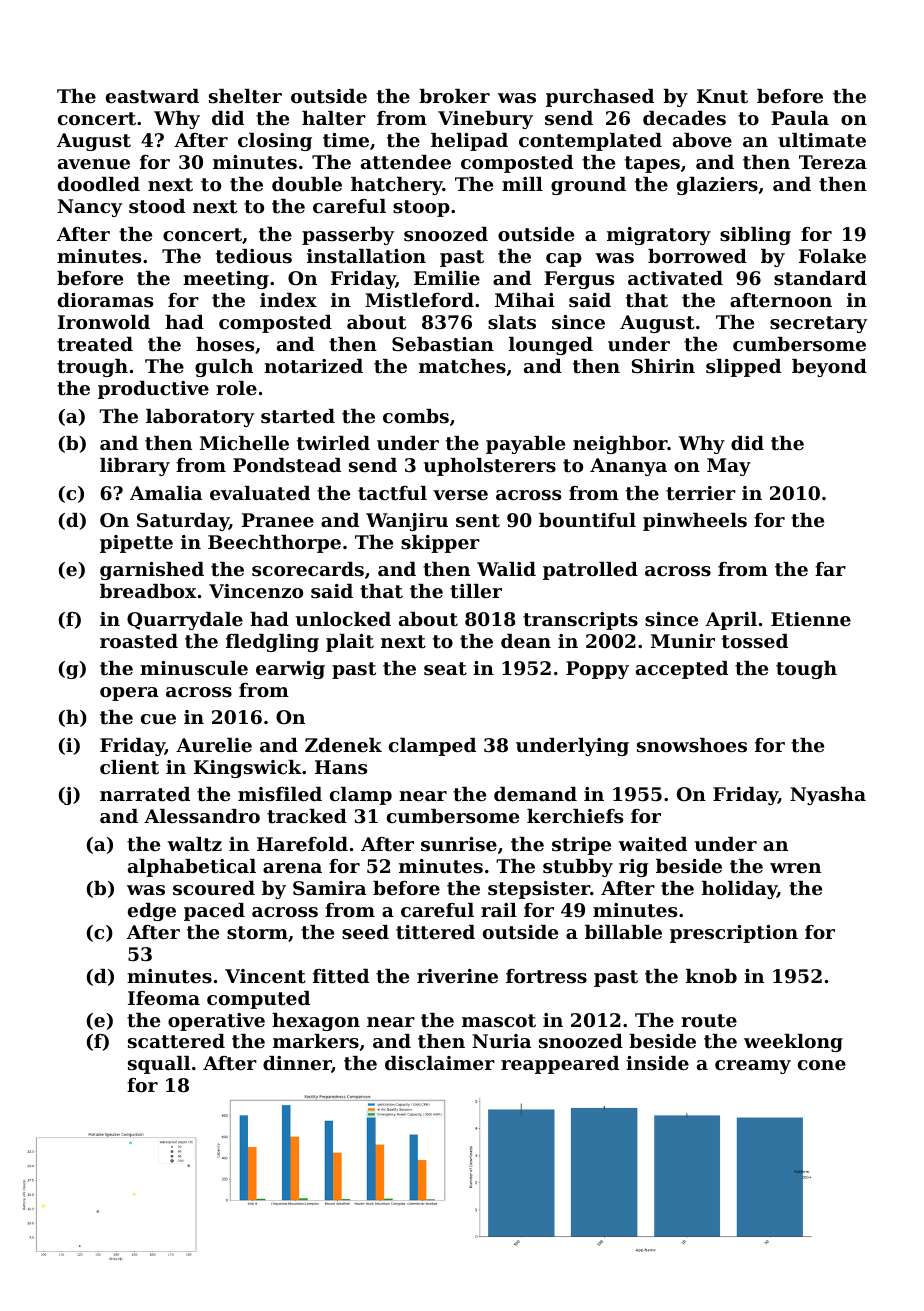 The image size is (924, 1311). Describe the element at coordinates (522, 184) in the screenshot. I see `mill` at that location.
